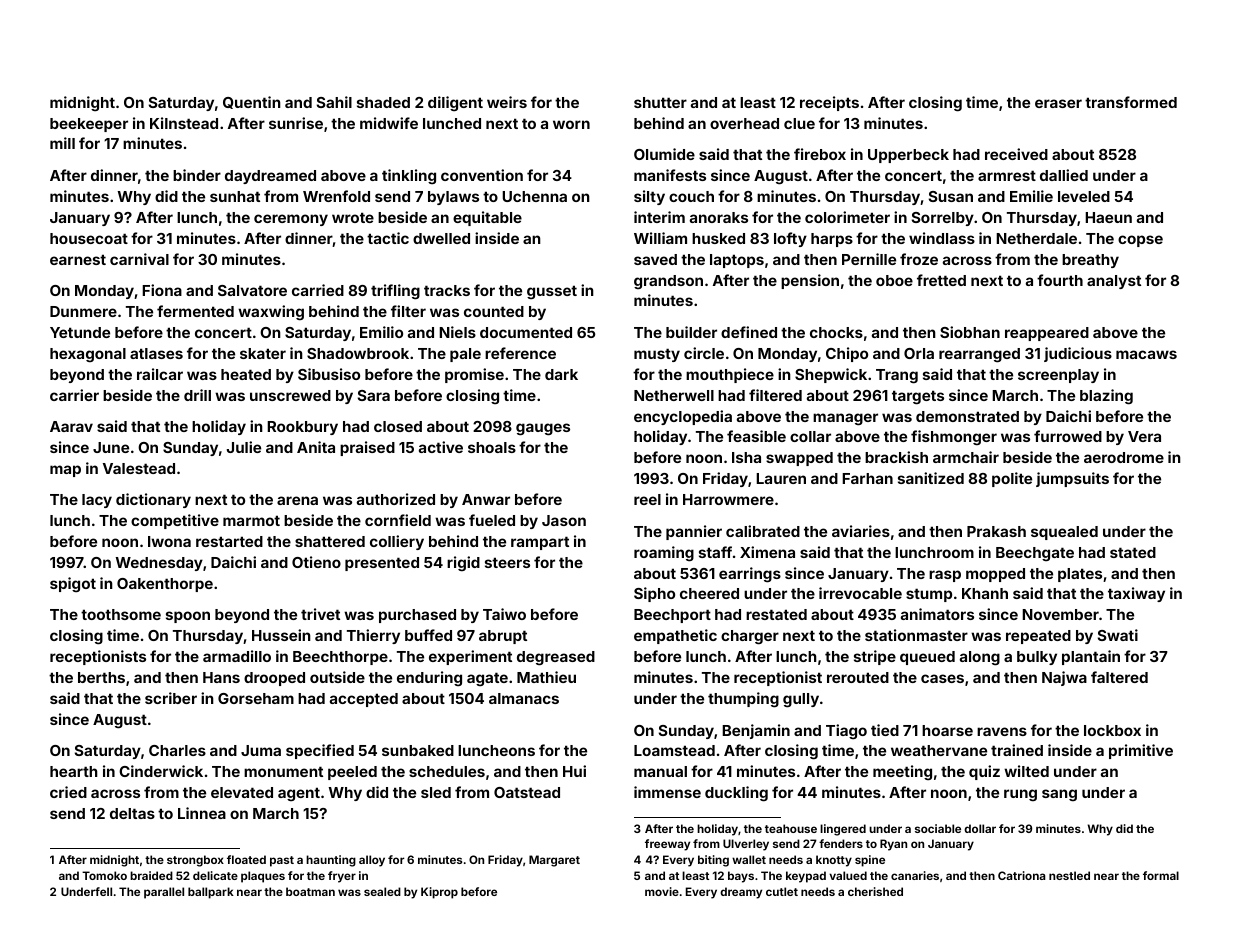 The width and height of the document is (1233, 952). Describe the element at coordinates (463, 564) in the document. I see `rigid` at that location.
